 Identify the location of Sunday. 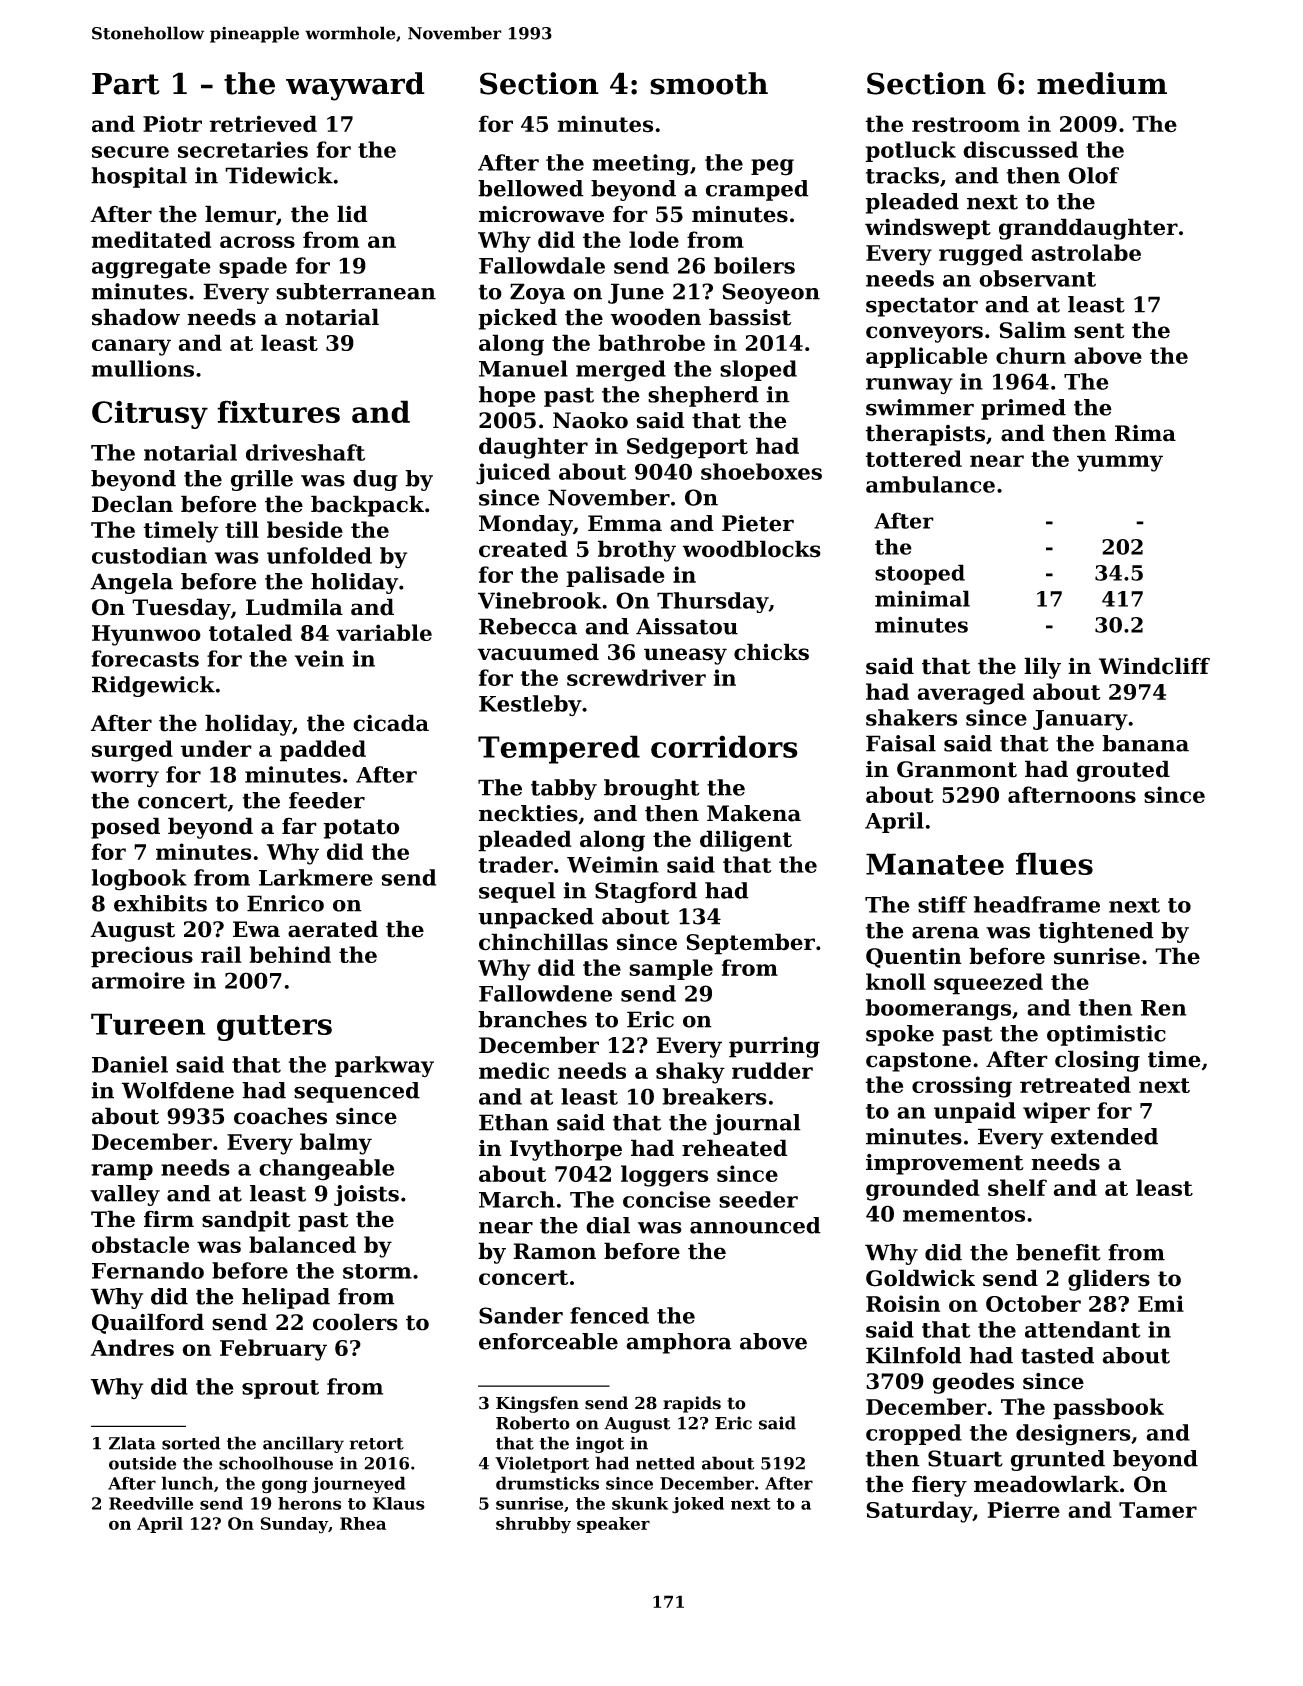
(294, 1525).
